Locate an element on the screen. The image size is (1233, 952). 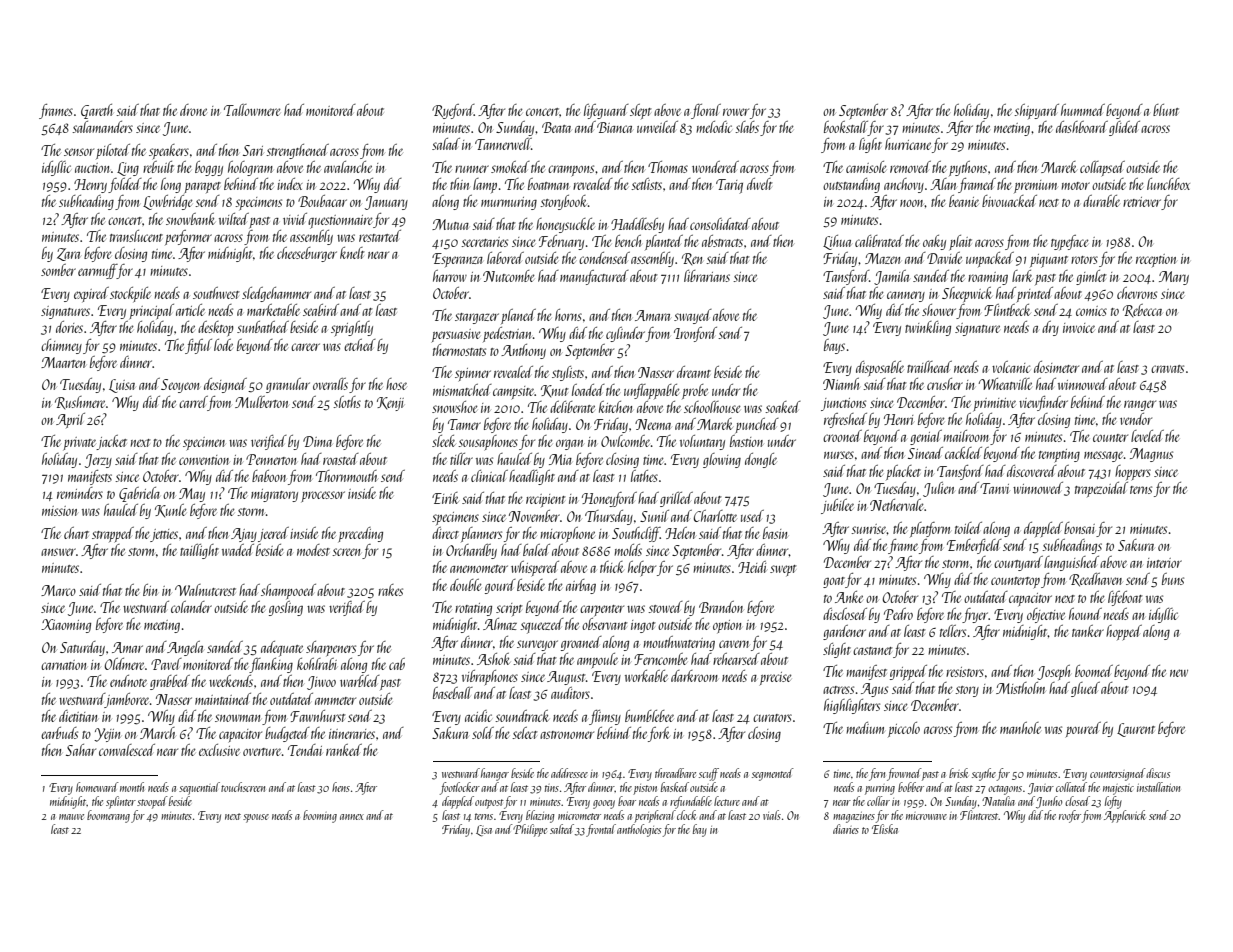
rotating is located at coordinates (473, 609).
